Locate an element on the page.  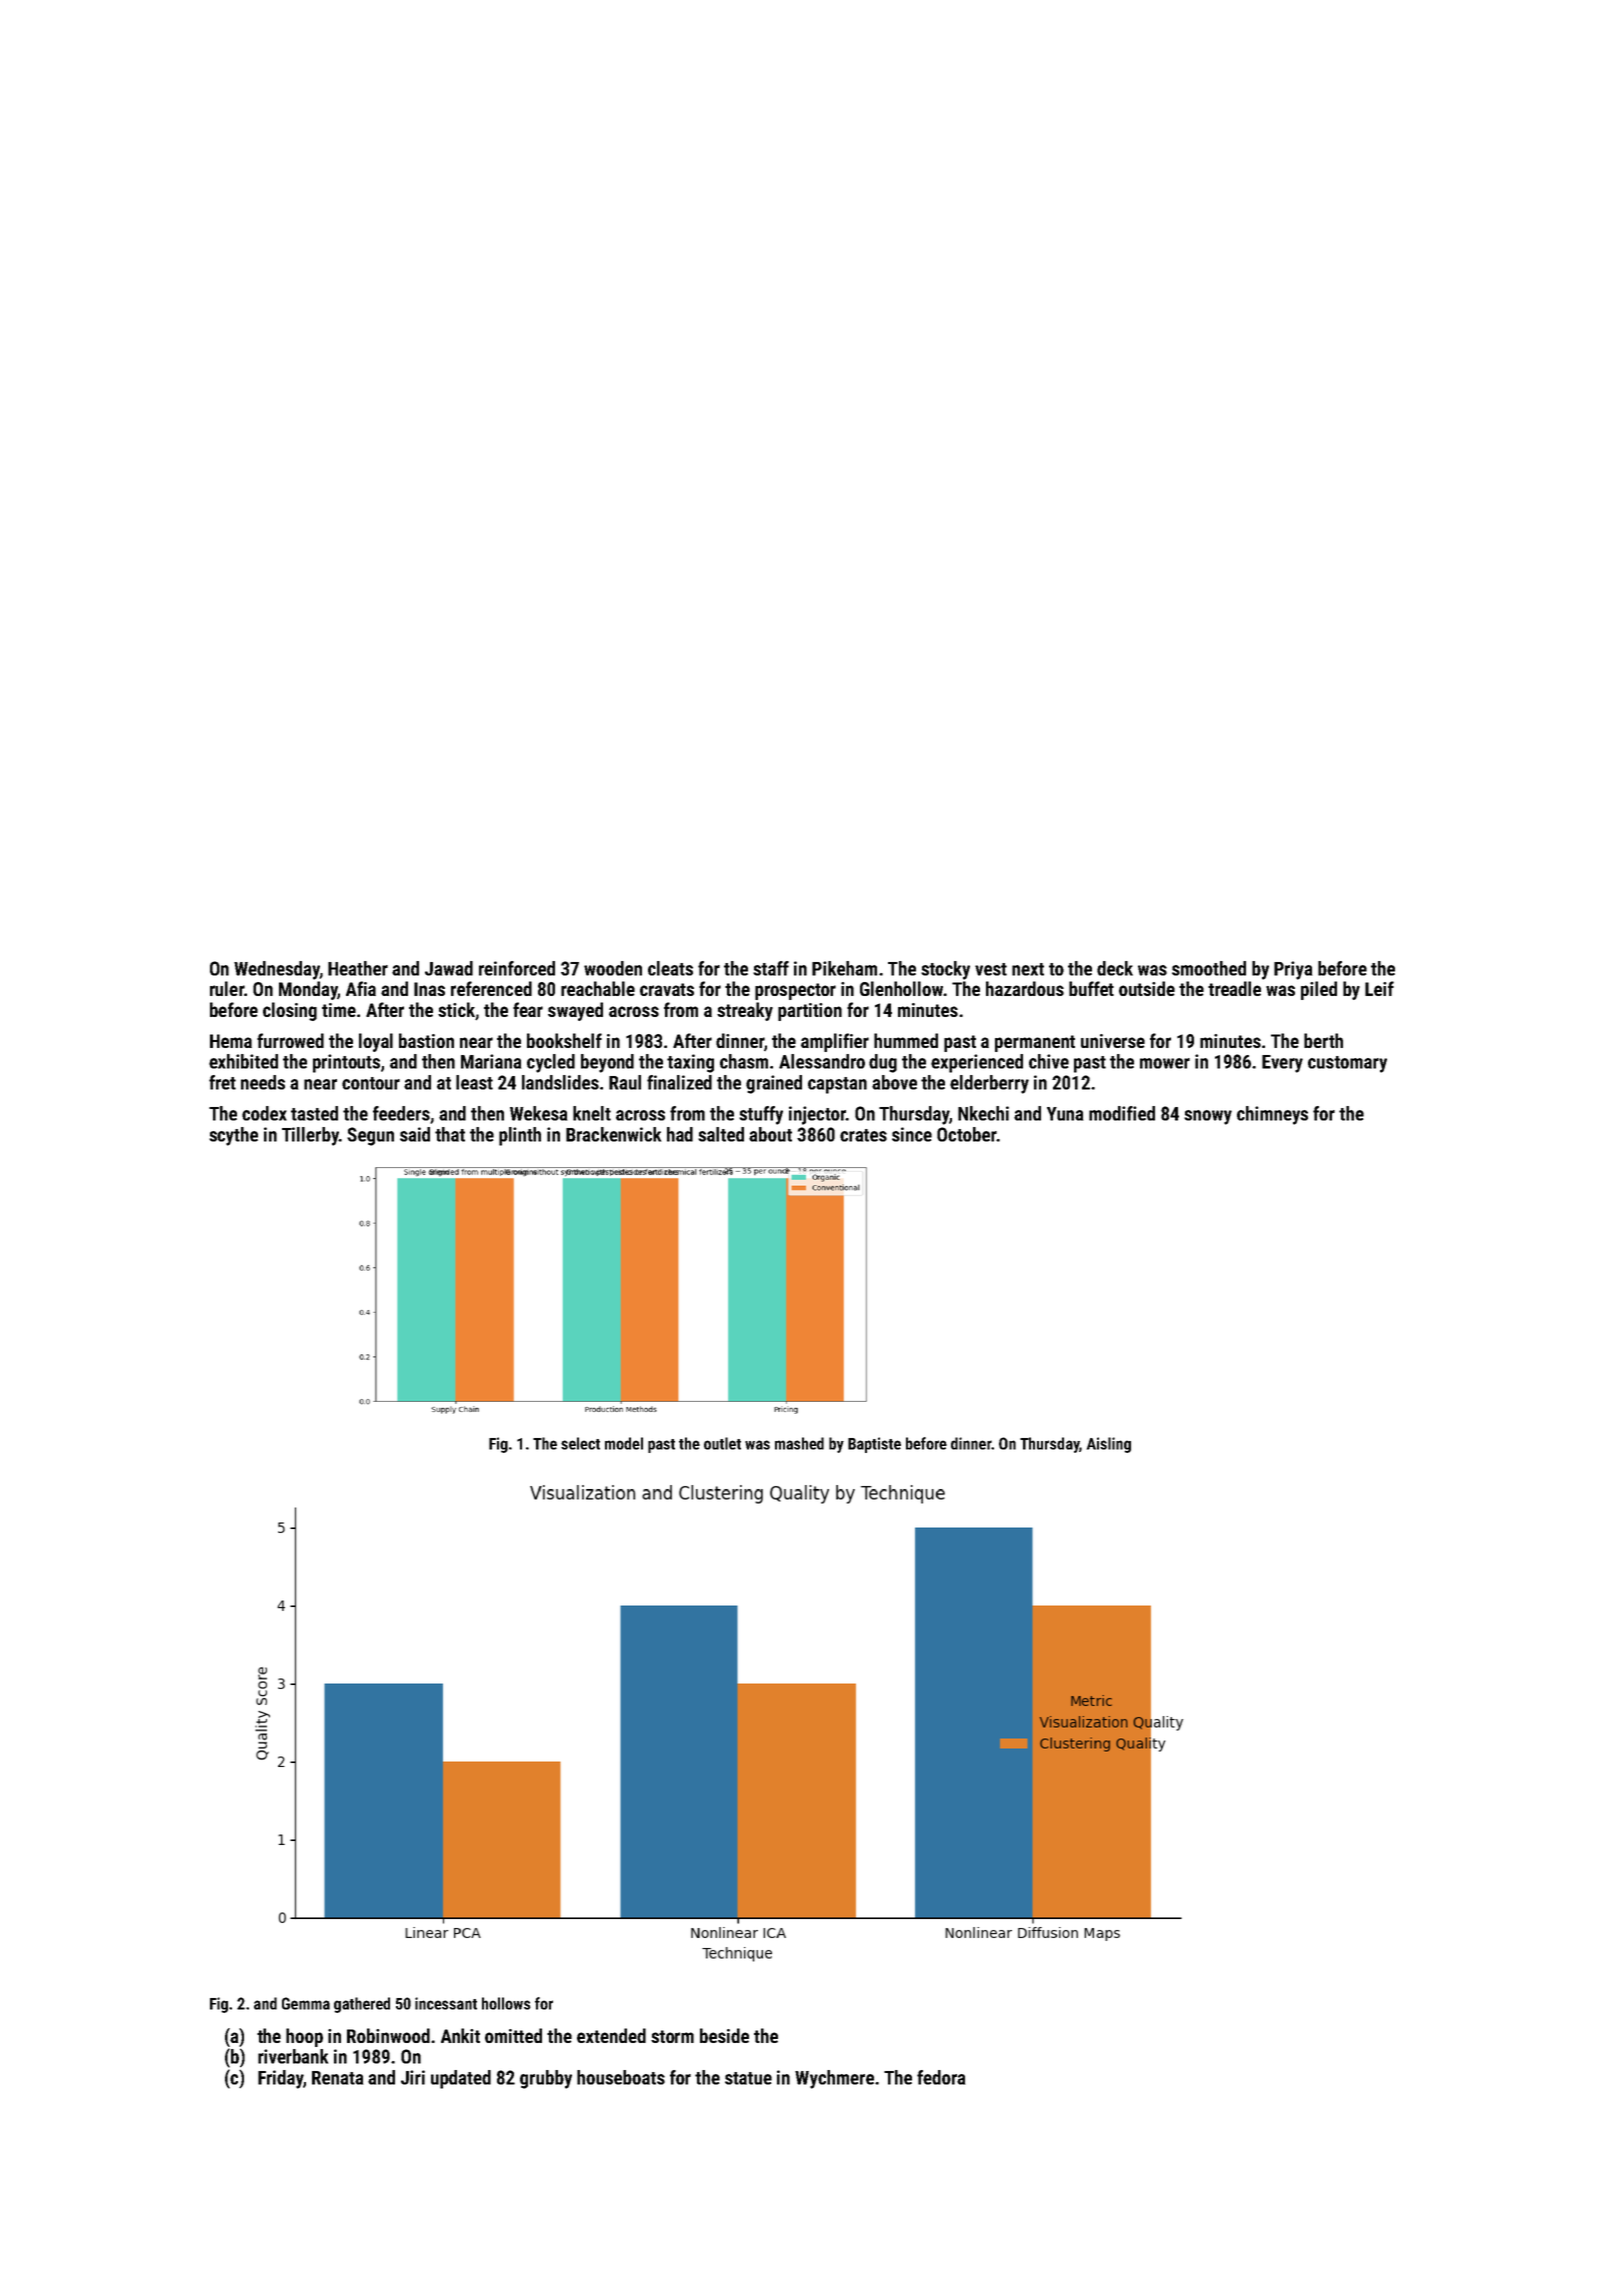
chimneys is located at coordinates (1272, 1115).
